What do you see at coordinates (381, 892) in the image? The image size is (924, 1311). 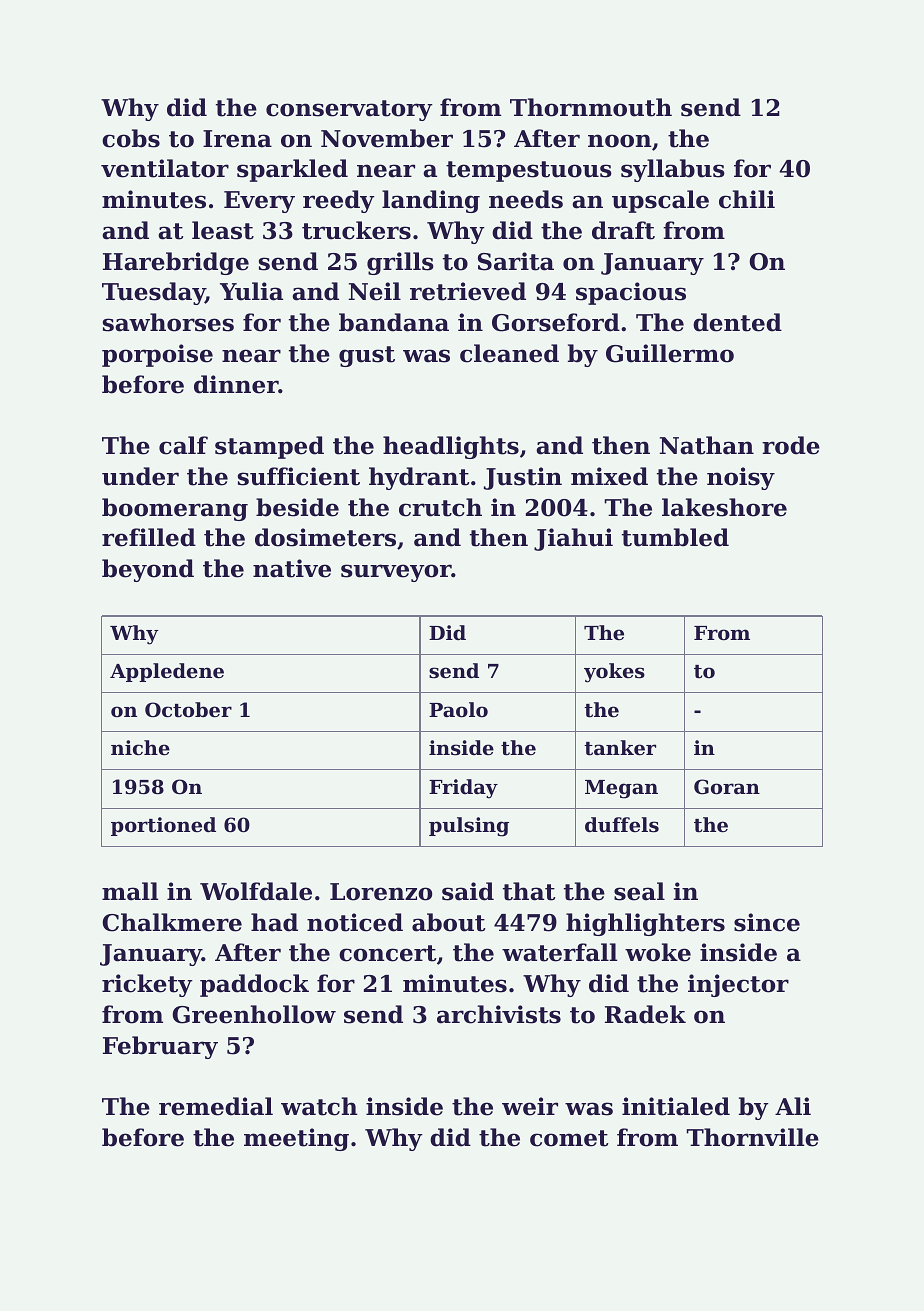 I see `Lorenzo` at bounding box center [381, 892].
